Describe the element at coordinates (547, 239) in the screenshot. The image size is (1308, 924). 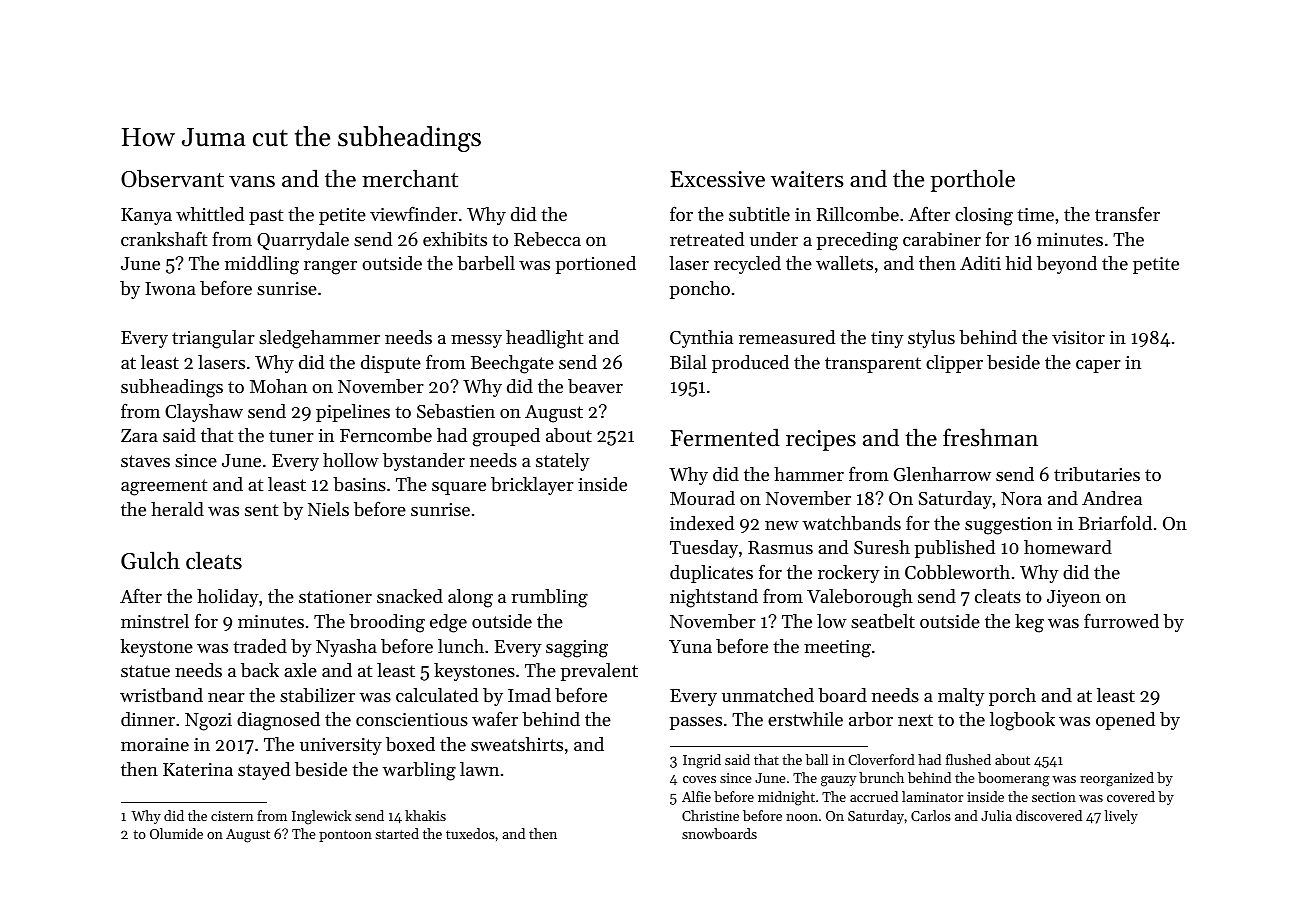
I see `Rebecca` at that location.
